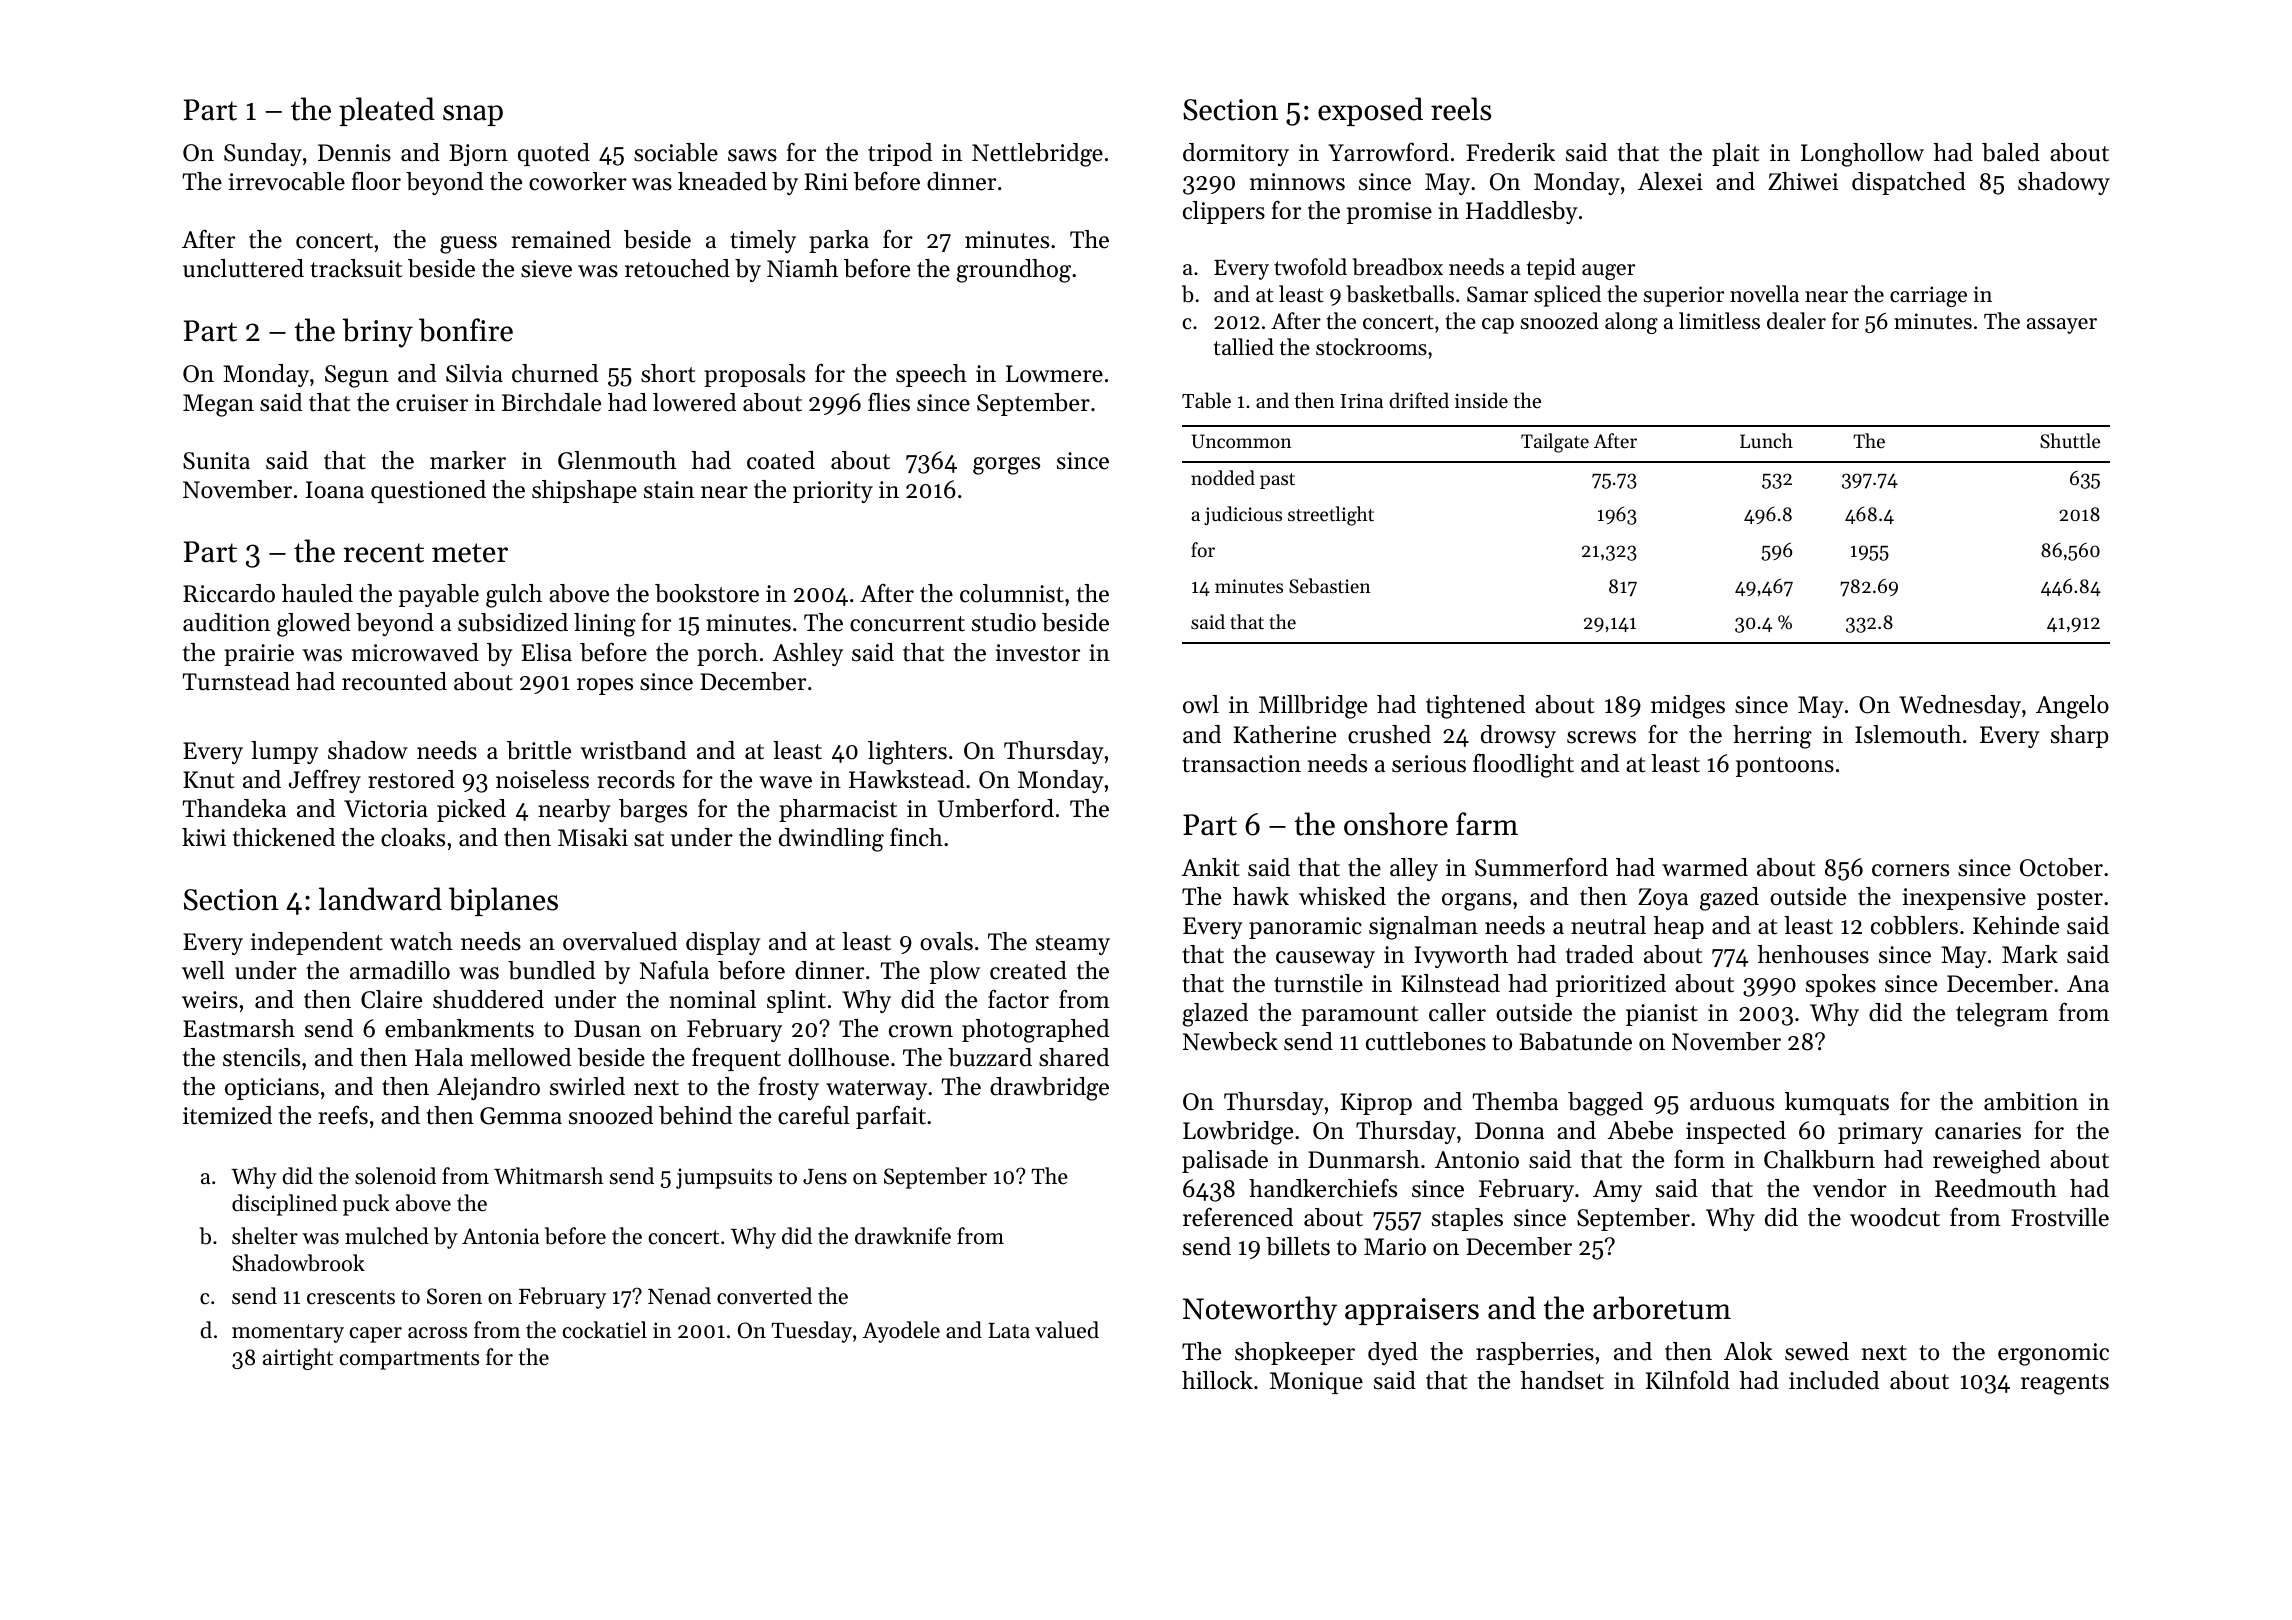  What do you see at coordinates (218, 405) in the image?
I see `Megan` at bounding box center [218, 405].
